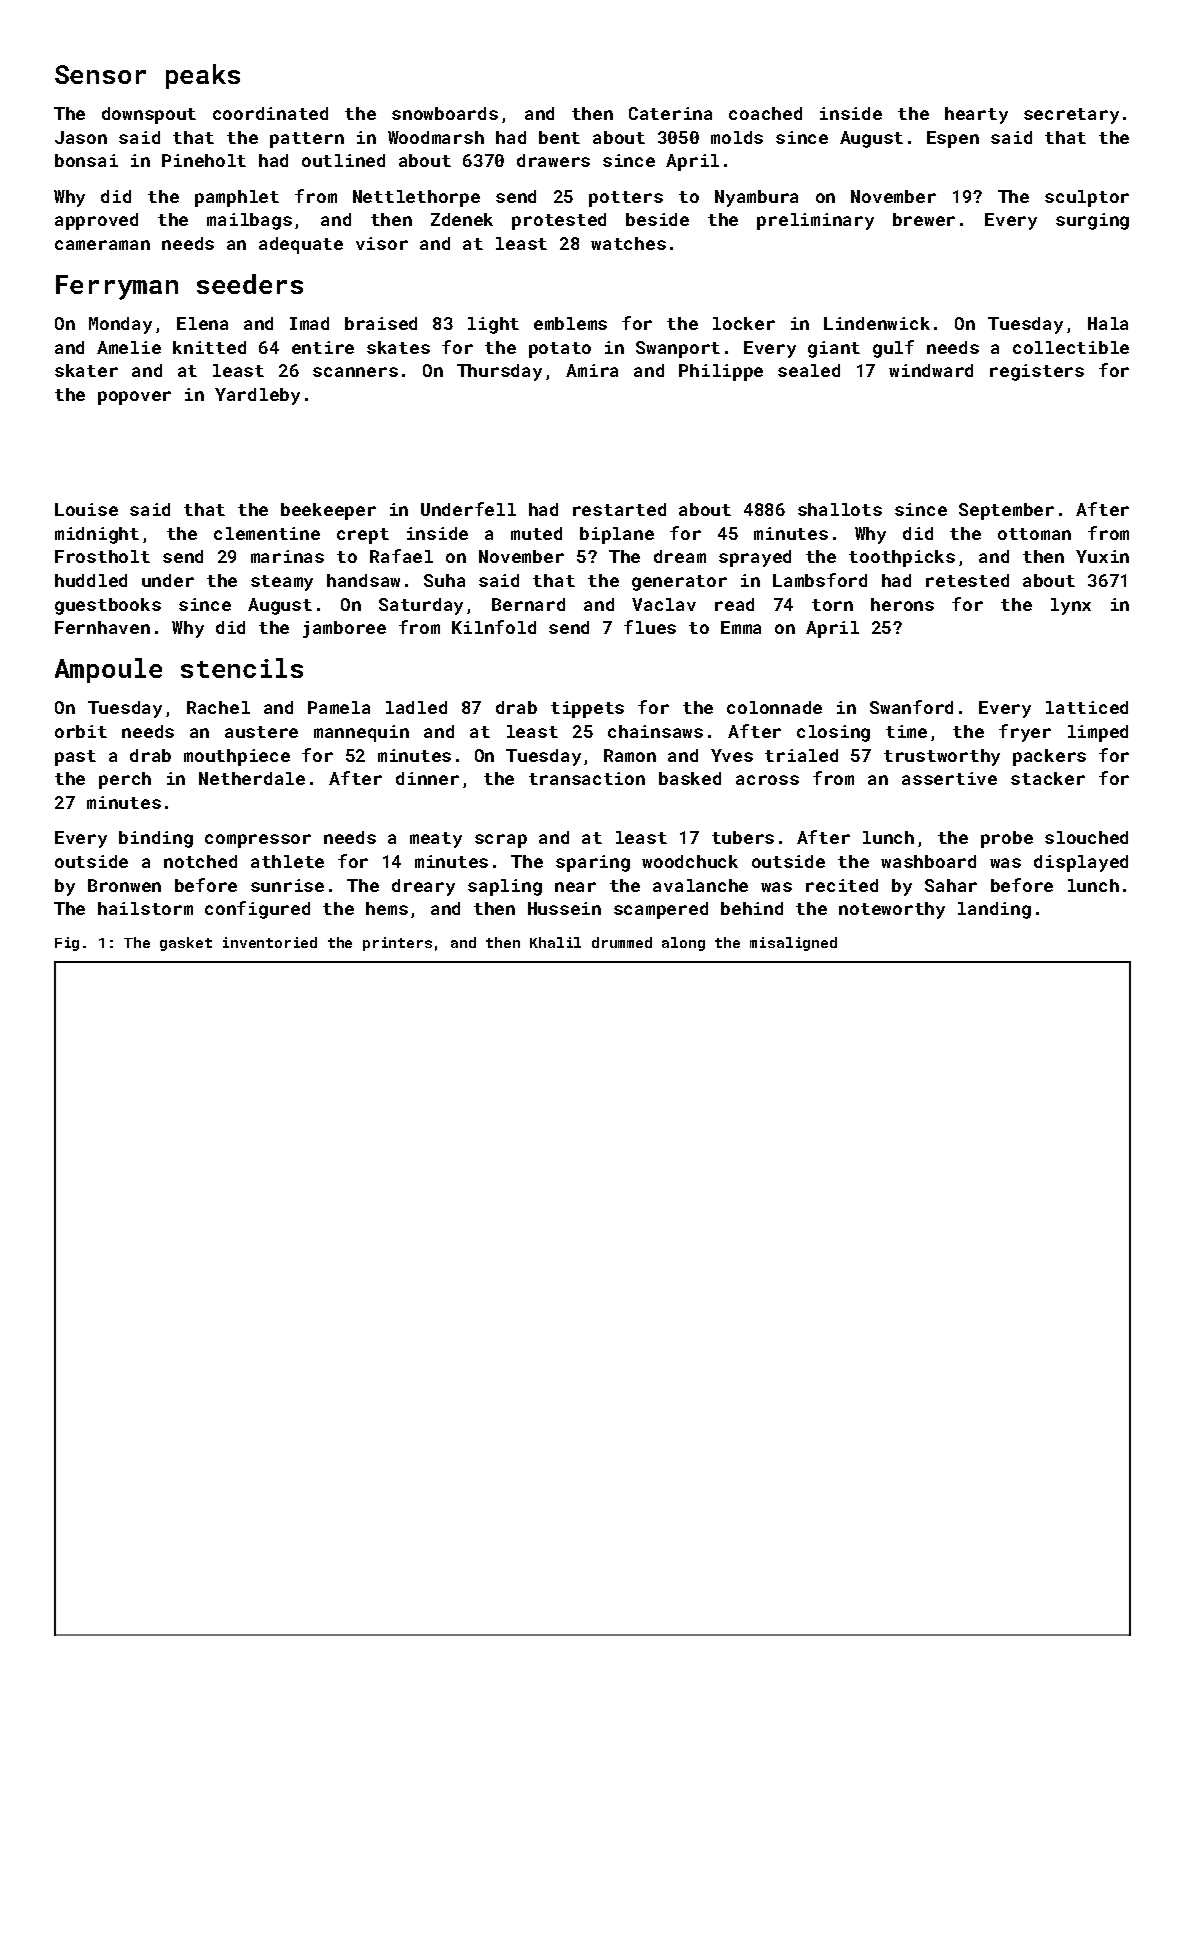 Image resolution: width=1185 pixels, height=1952 pixels. I want to click on Vaclav, so click(664, 604).
